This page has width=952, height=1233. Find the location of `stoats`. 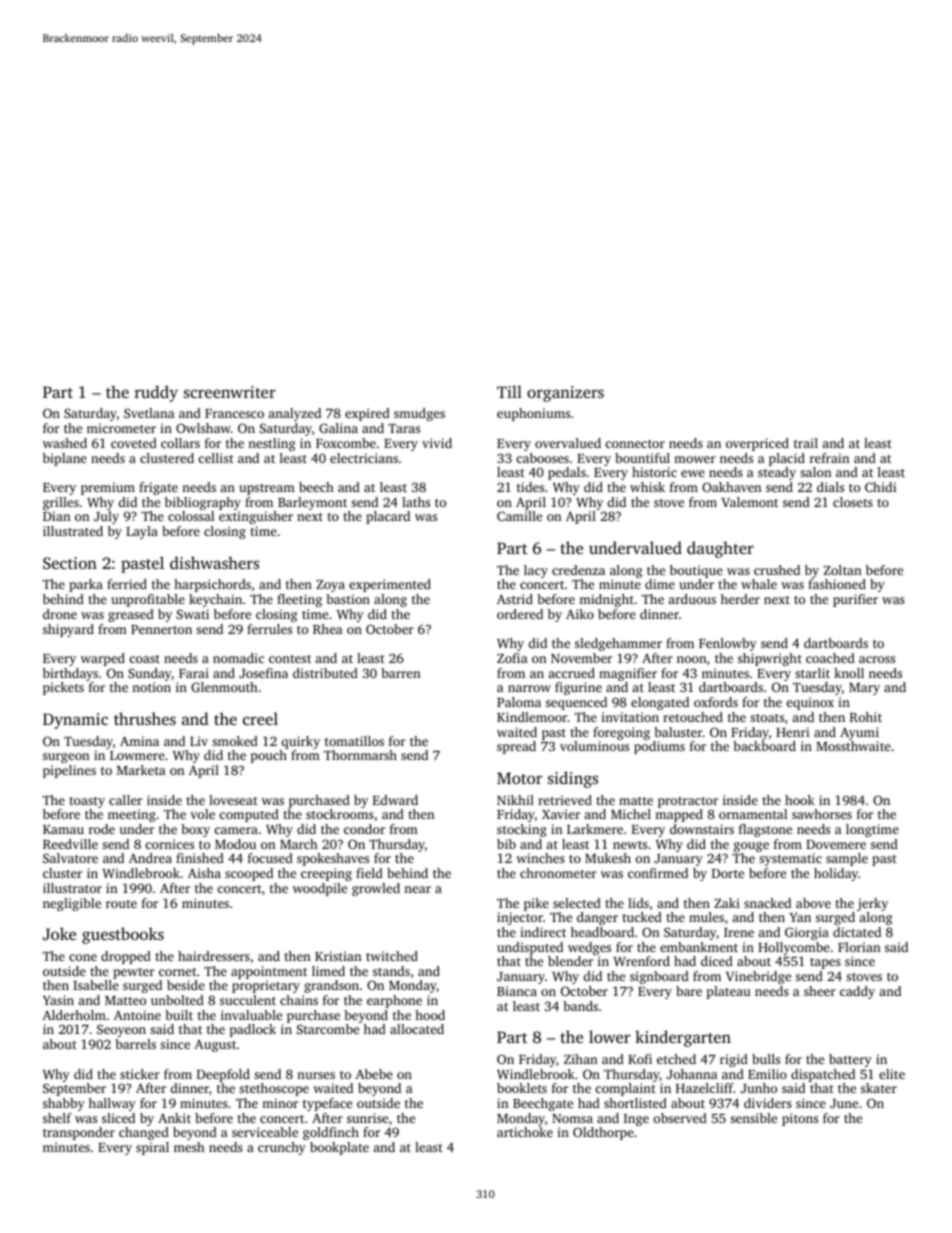

stoats is located at coordinates (767, 718).
